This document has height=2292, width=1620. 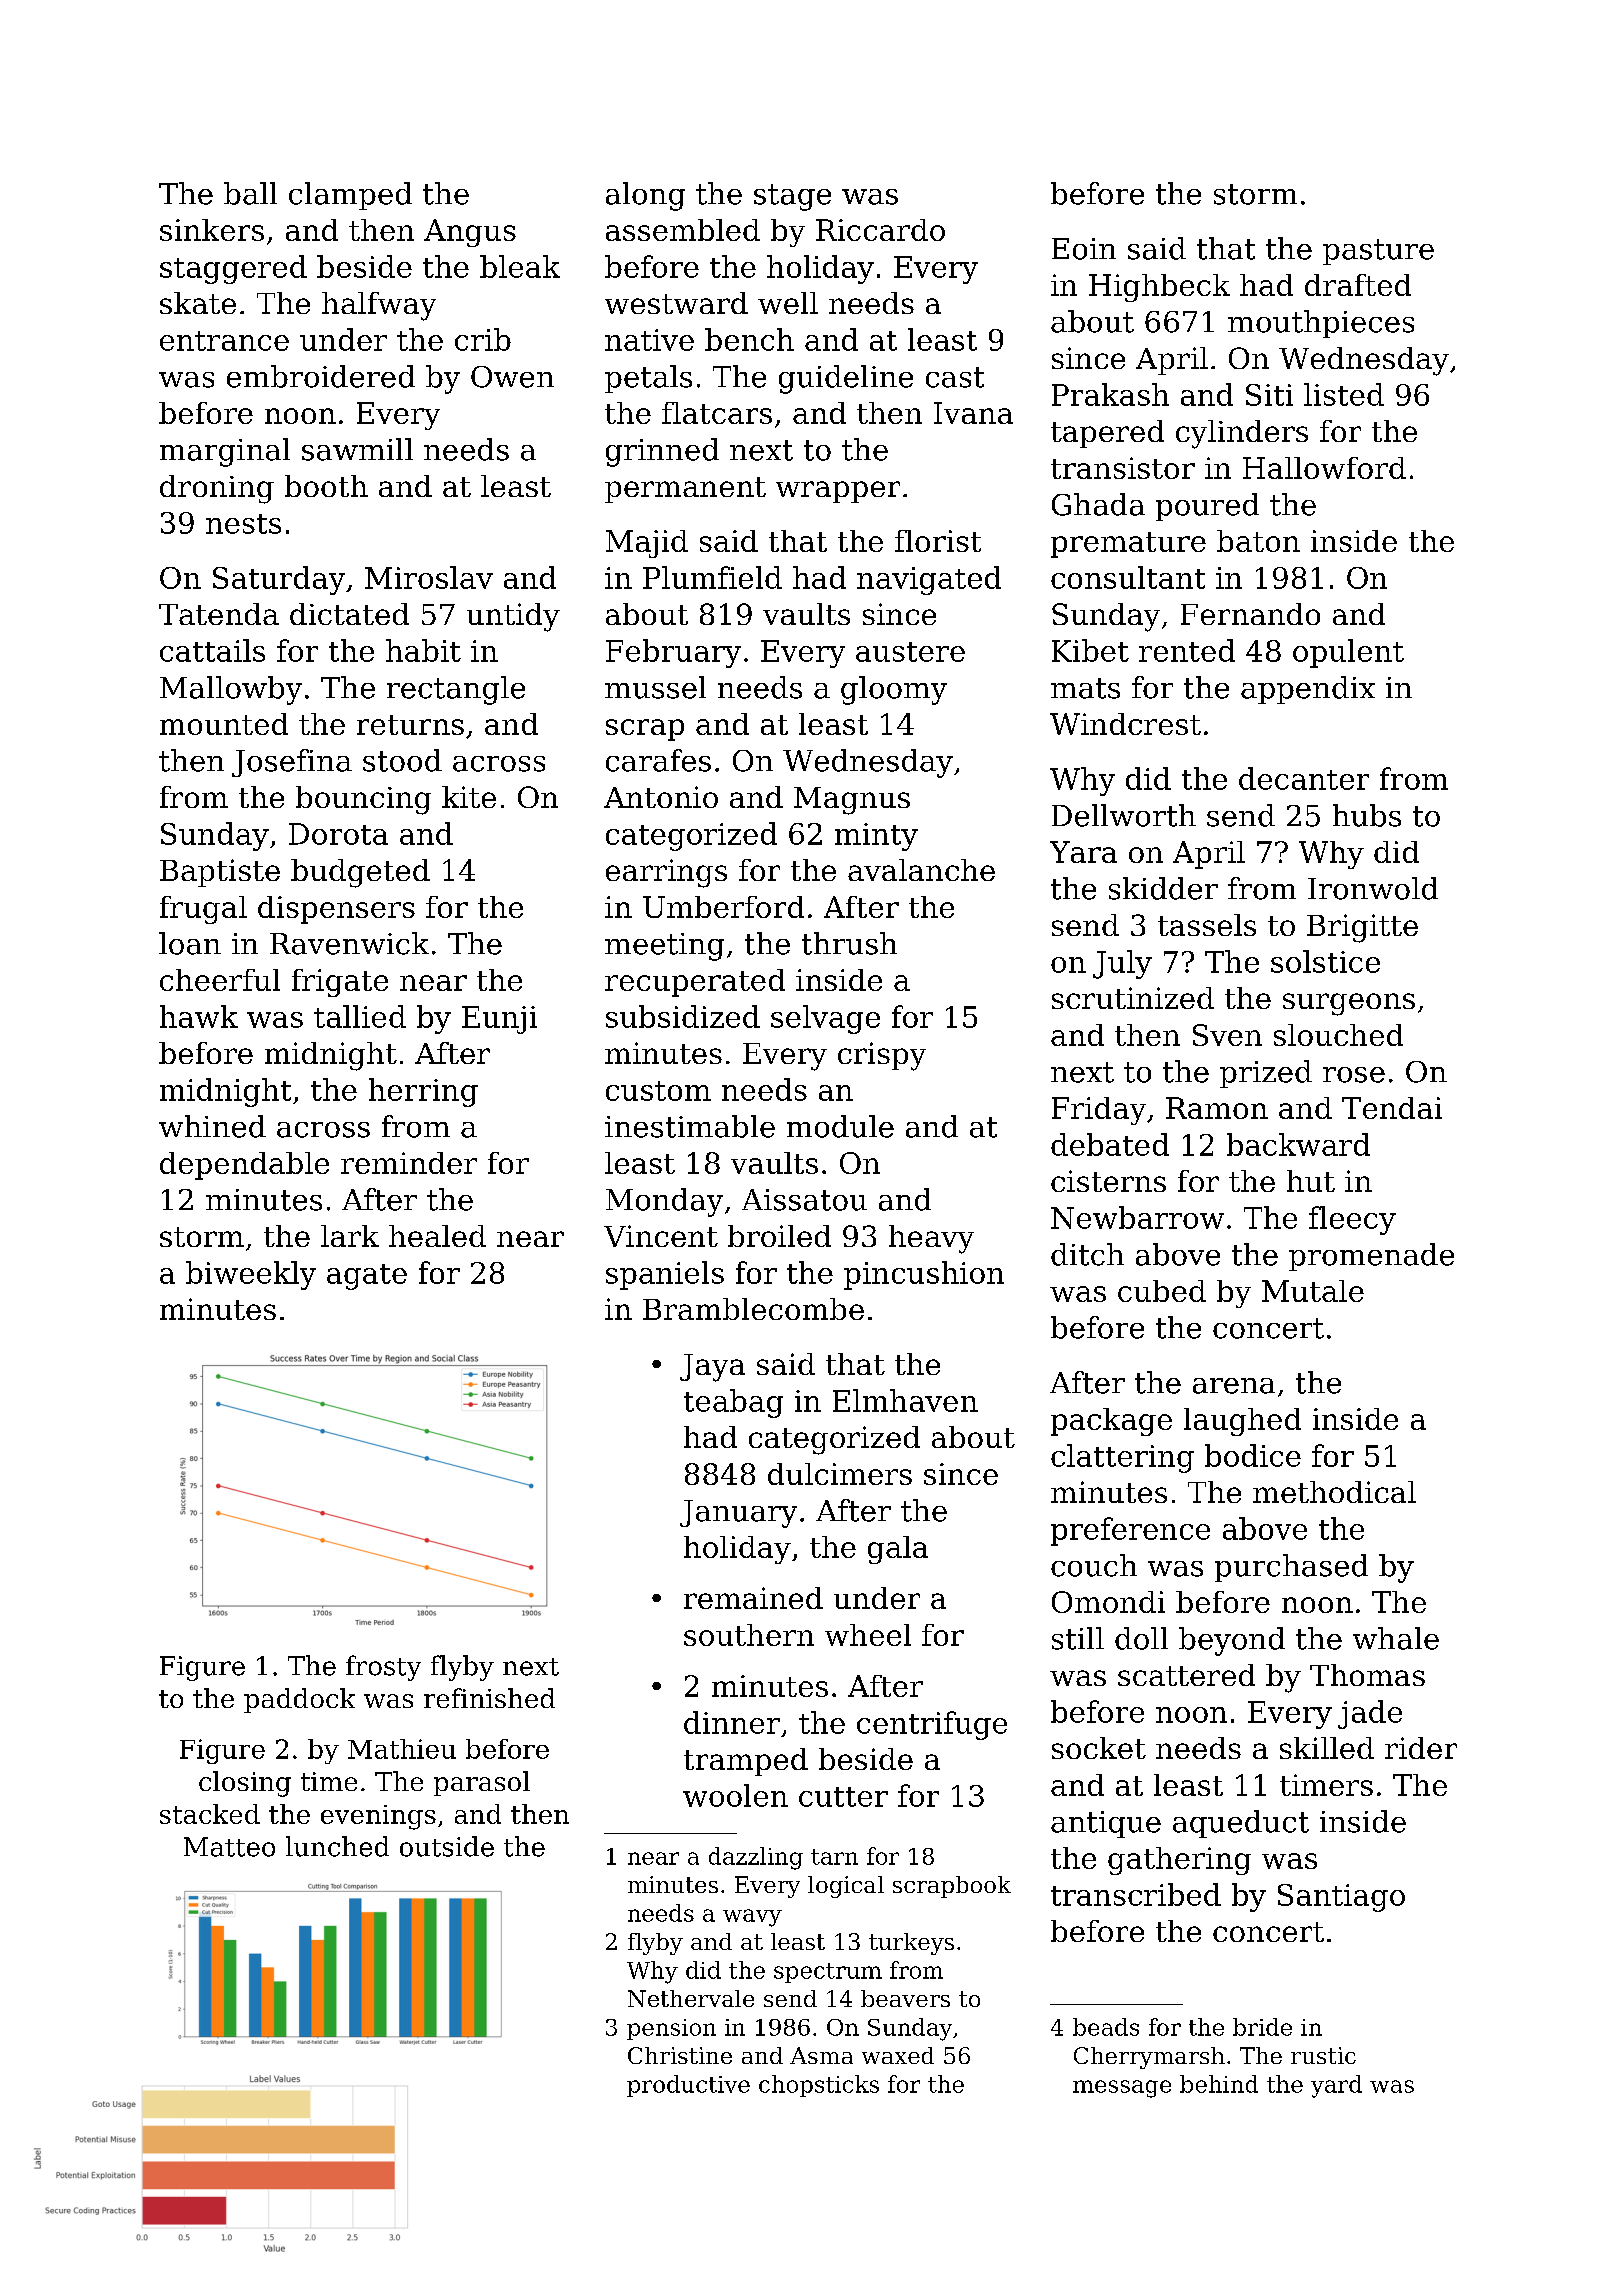 What do you see at coordinates (1207, 925) in the document?
I see `tassels` at bounding box center [1207, 925].
